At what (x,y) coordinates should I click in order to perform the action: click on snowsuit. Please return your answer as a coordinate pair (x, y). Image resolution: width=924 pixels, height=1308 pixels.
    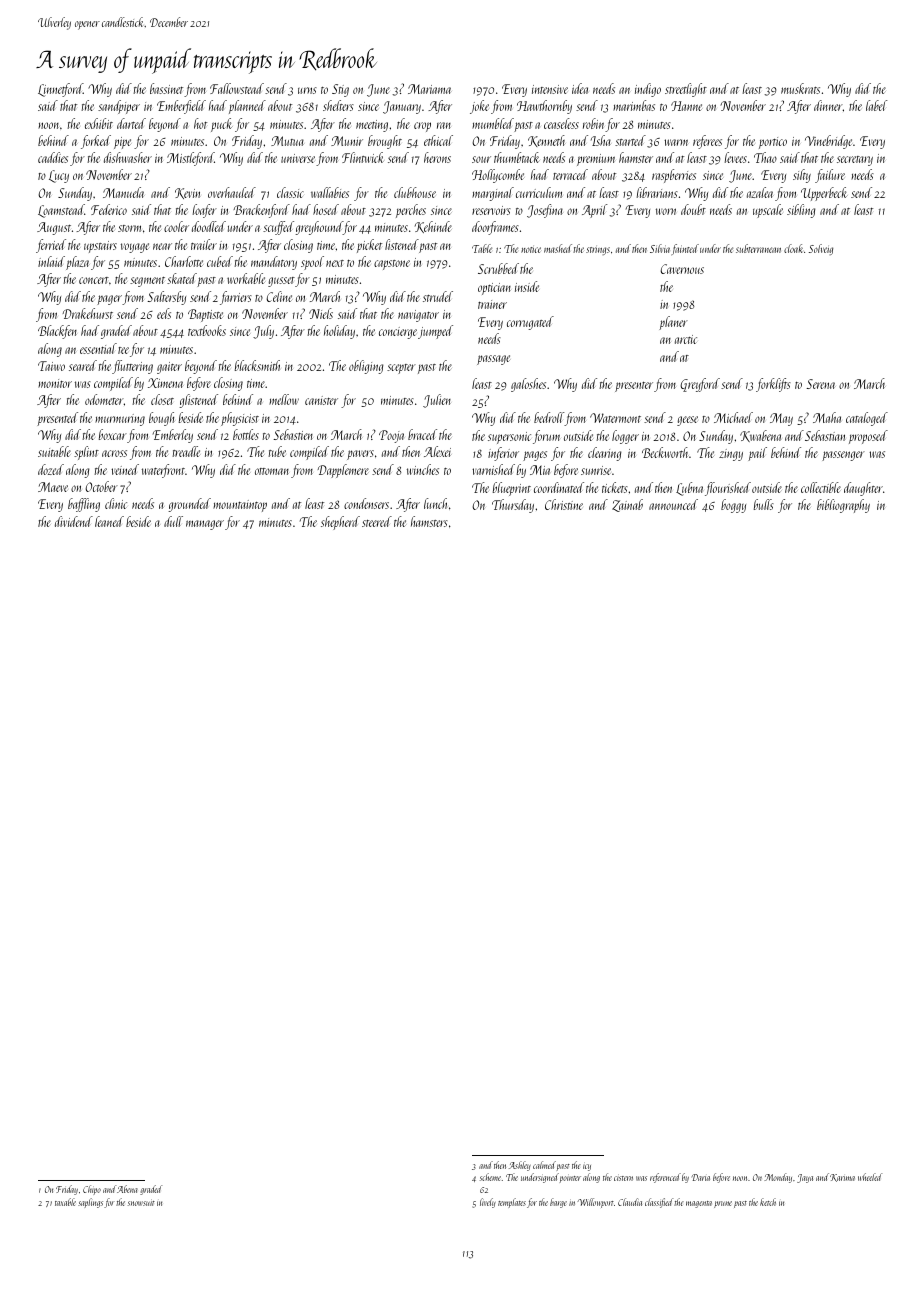
    Looking at the image, I should click on (141, 1202).
